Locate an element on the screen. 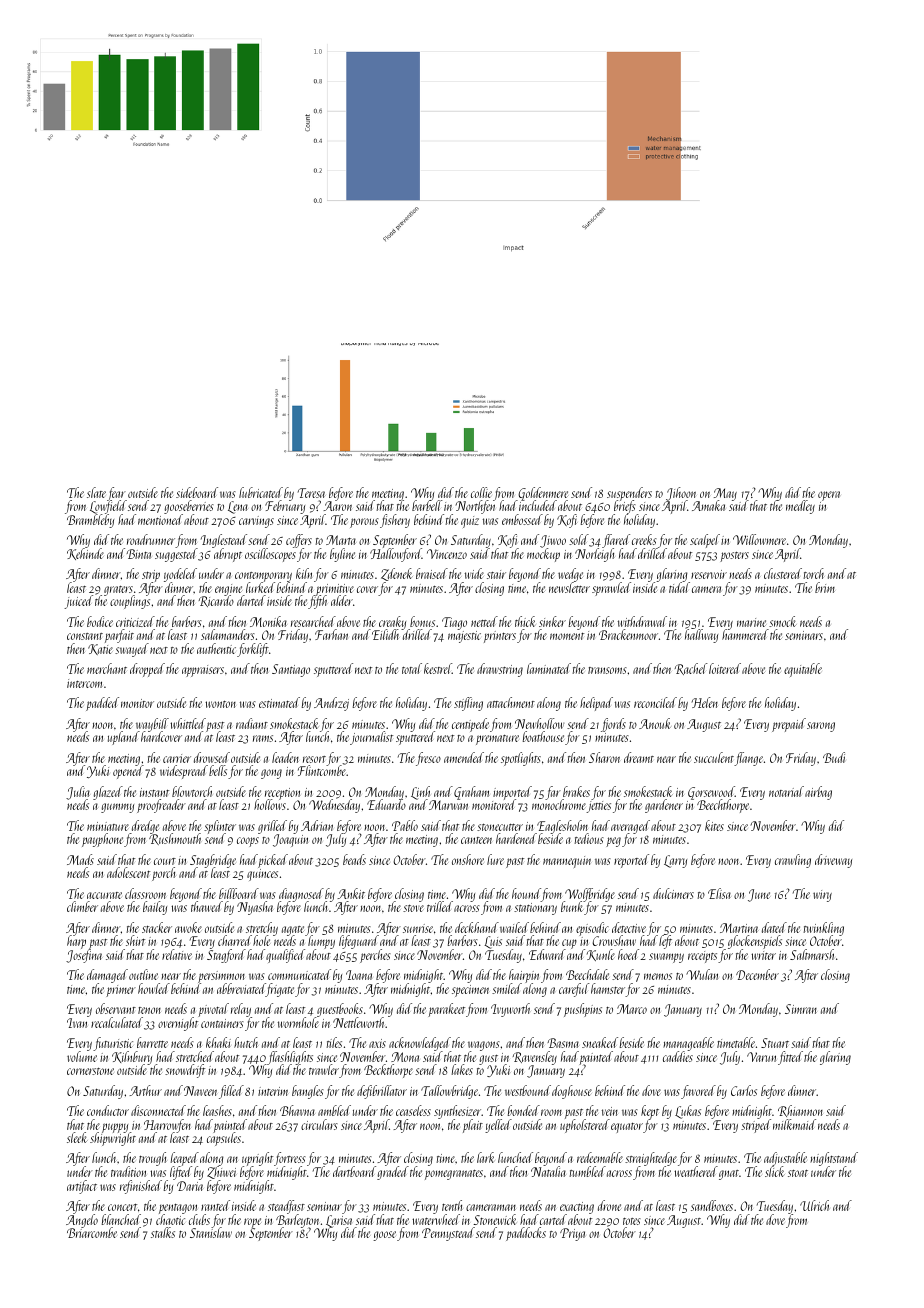  Larry is located at coordinates (675, 861).
